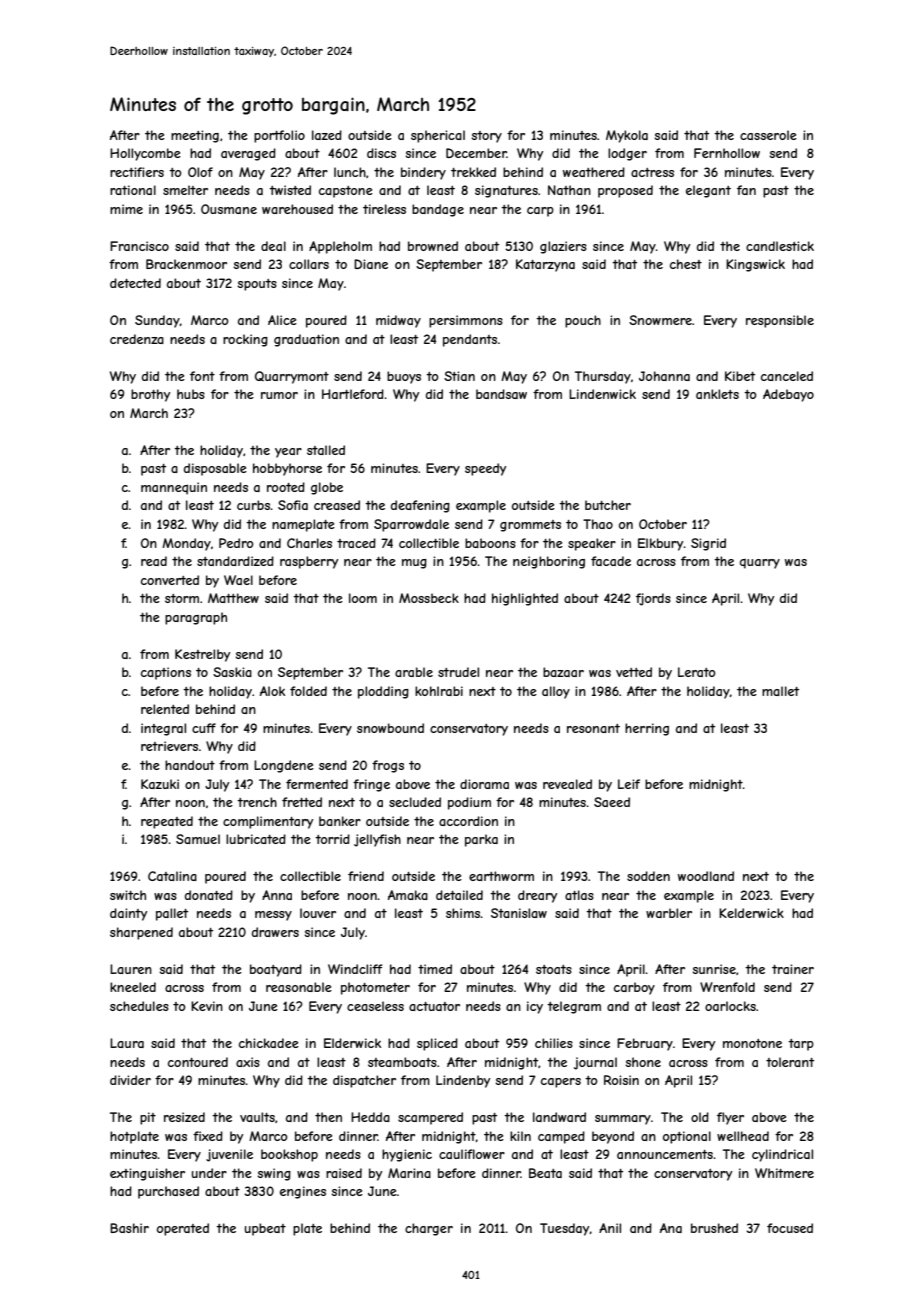 The image size is (924, 1308). Describe the element at coordinates (768, 135) in the image. I see `casserole` at that location.
